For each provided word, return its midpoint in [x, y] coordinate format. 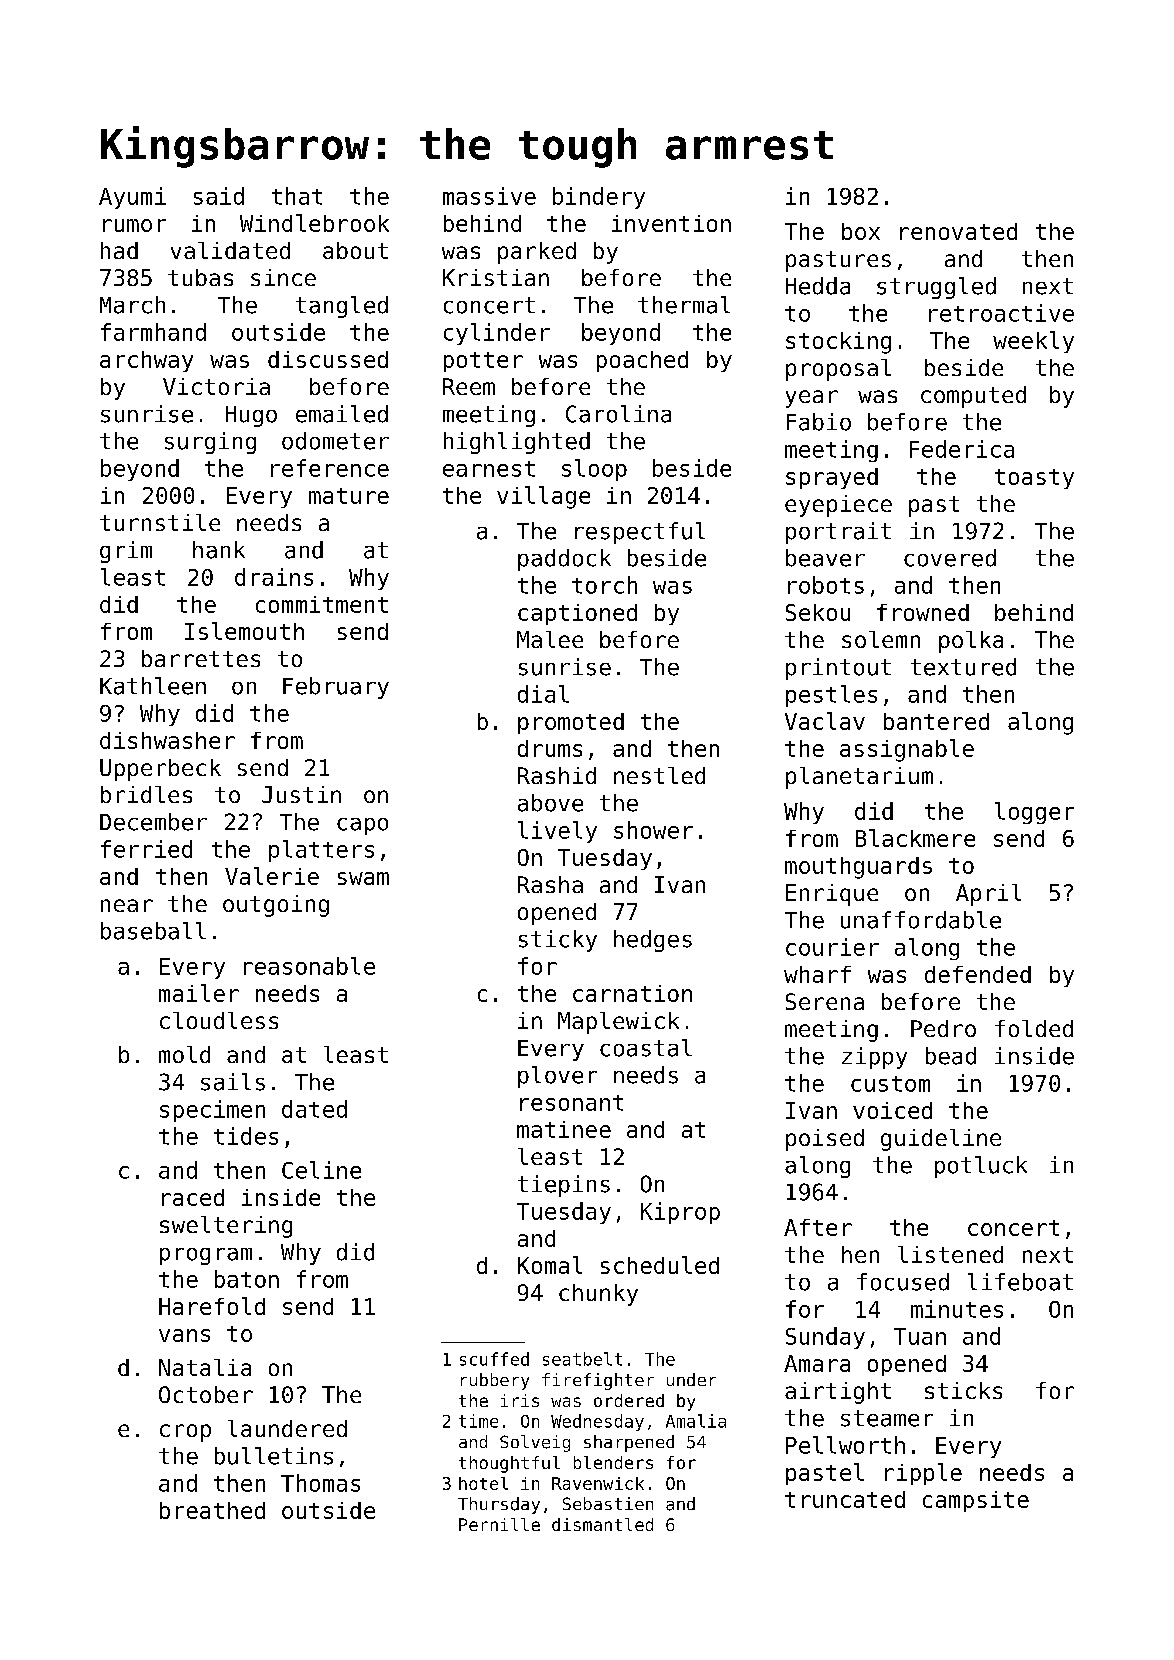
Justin [301, 794]
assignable [907, 750]
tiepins [564, 1186]
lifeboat [1020, 1282]
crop [185, 1433]
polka [971, 642]
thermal [684, 305]
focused [903, 1282]
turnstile [160, 522]
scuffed [494, 1359]
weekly [1033, 342]
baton [247, 1279]
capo [362, 826]
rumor [134, 225]
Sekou [818, 612]
